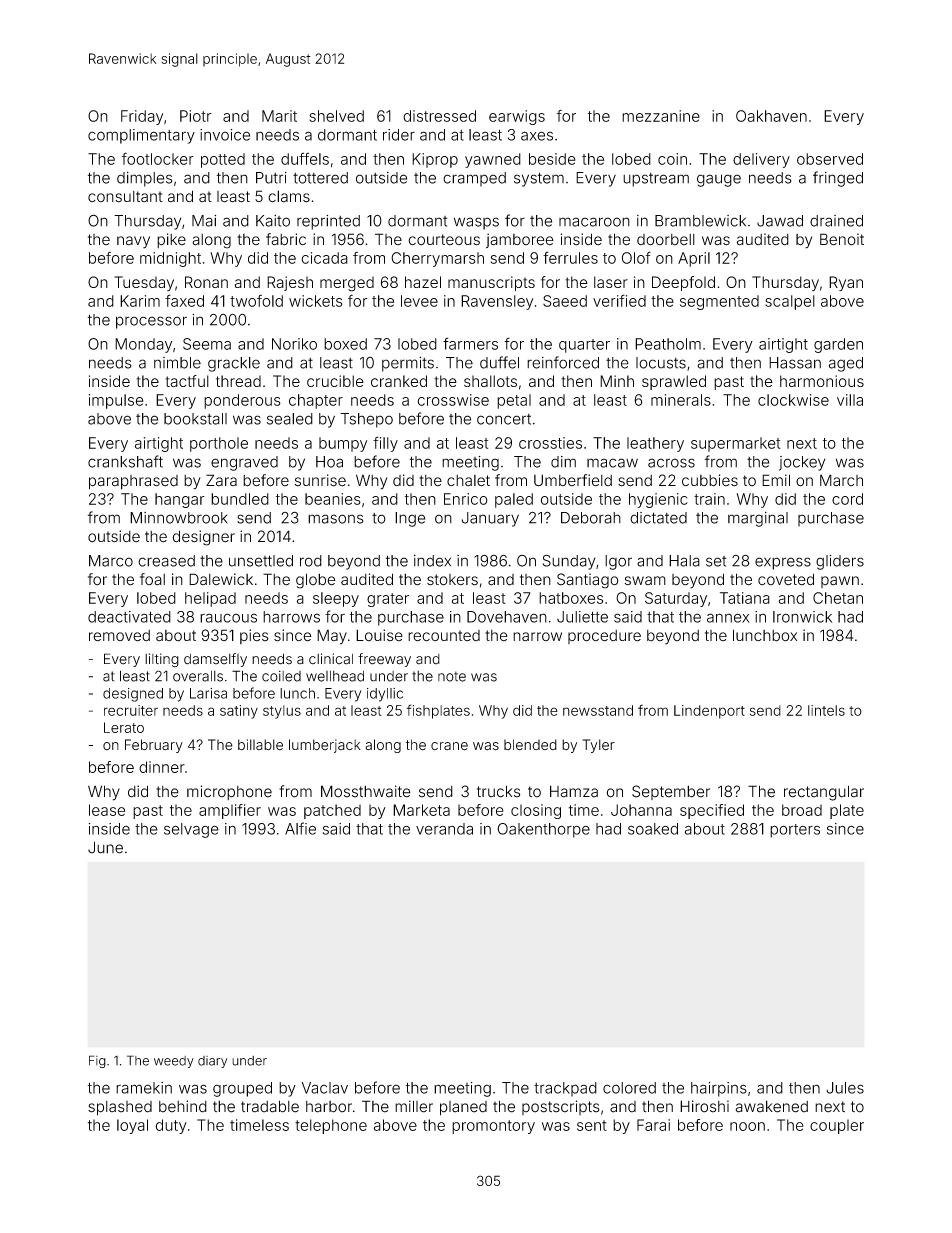 The image size is (952, 1233). I want to click on sunrise, so click(320, 480).
